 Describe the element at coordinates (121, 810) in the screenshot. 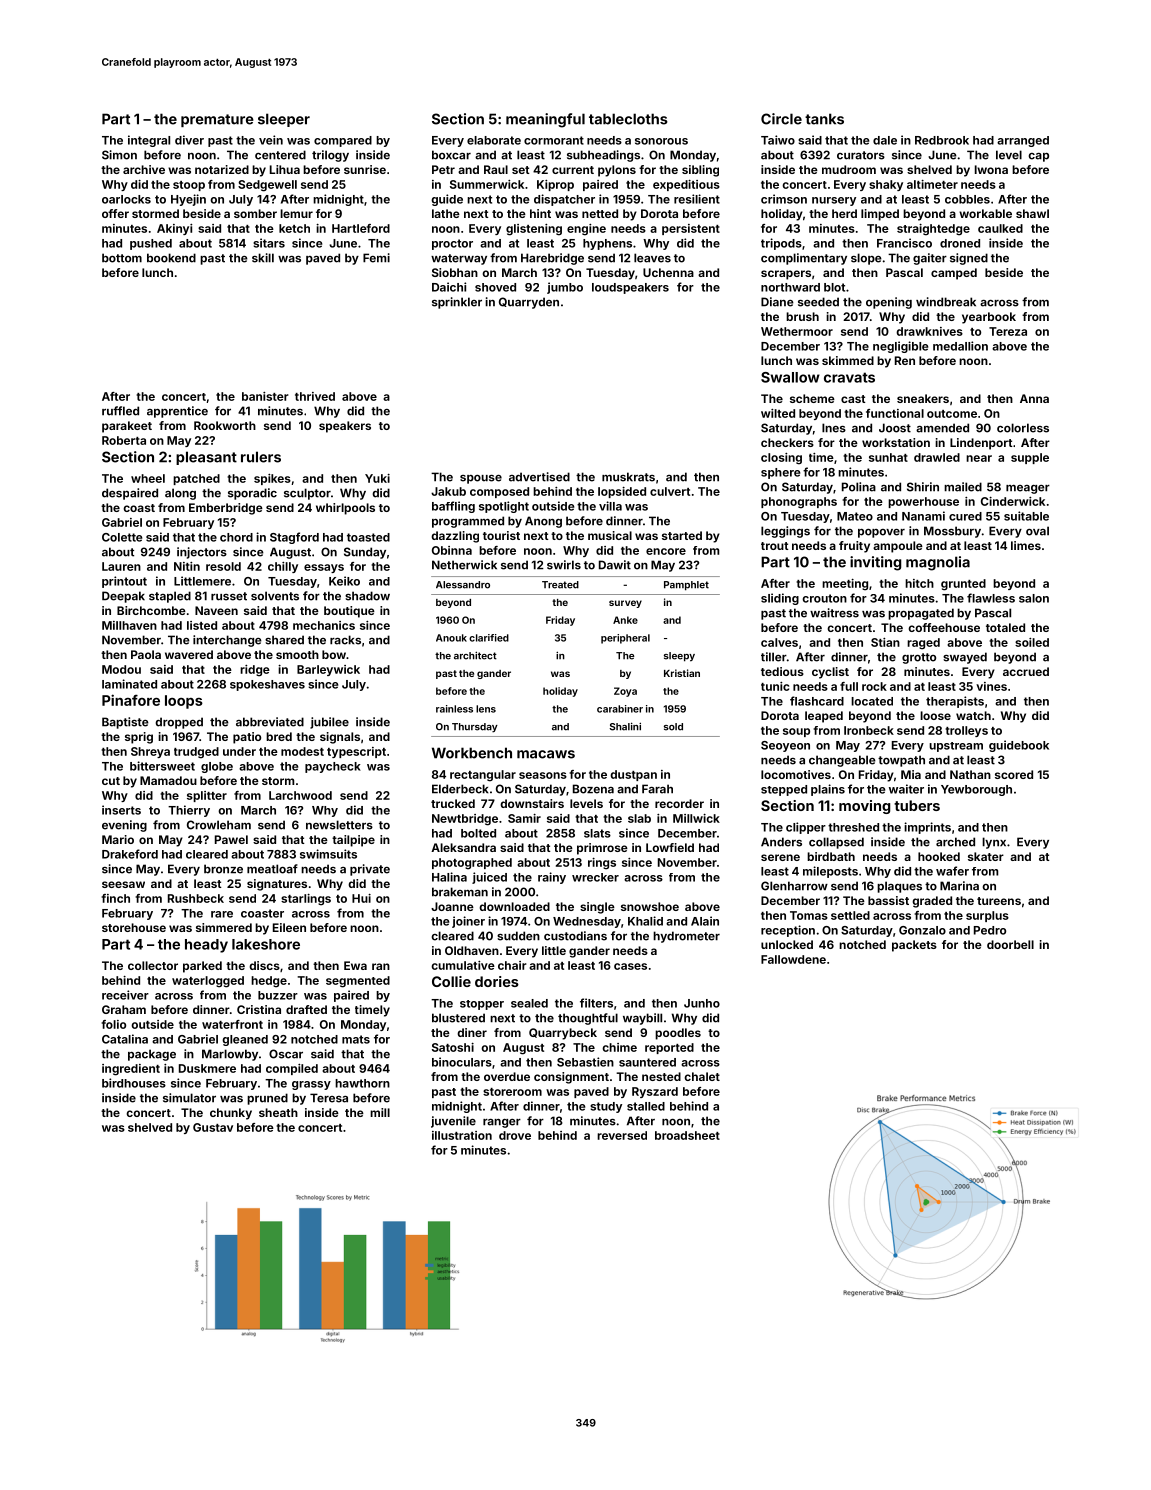

I see `inserts` at that location.
